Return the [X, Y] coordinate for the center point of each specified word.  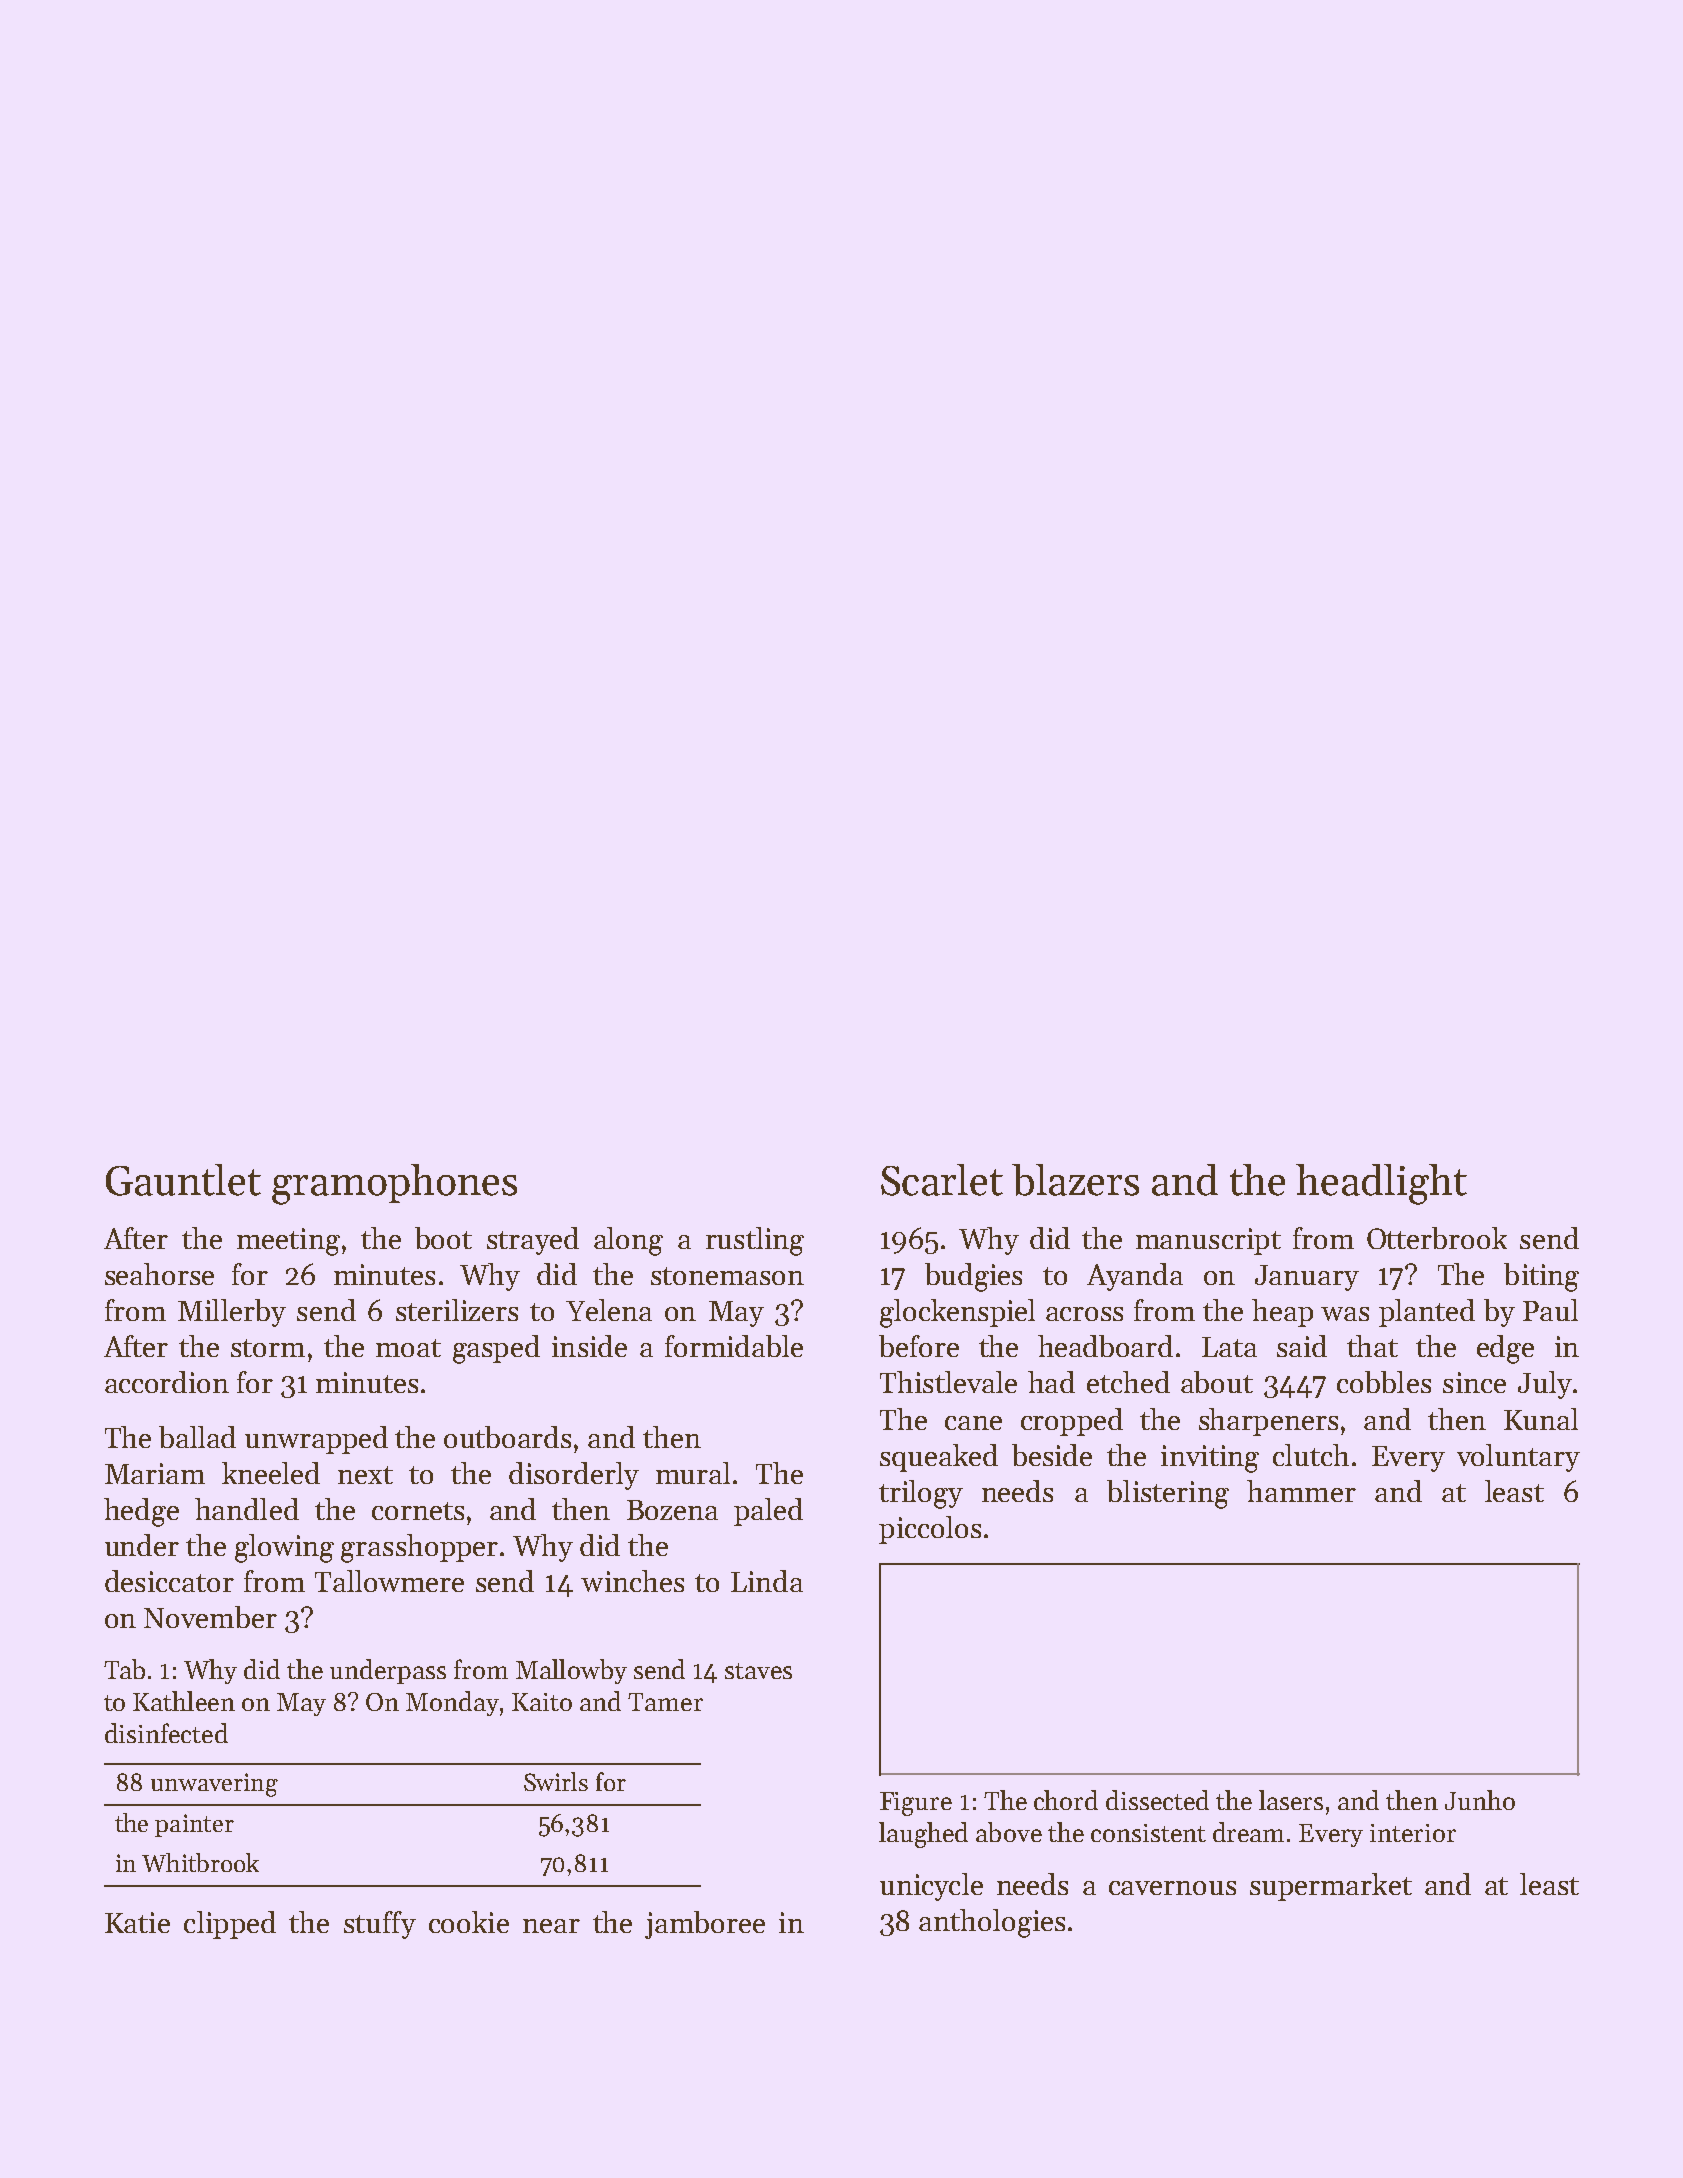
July [1545, 1385]
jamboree [705, 1925]
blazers [1075, 1180]
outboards [507, 1437]
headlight [1381, 1184]
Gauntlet [183, 1180]
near [551, 1926]
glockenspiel [957, 1313]
